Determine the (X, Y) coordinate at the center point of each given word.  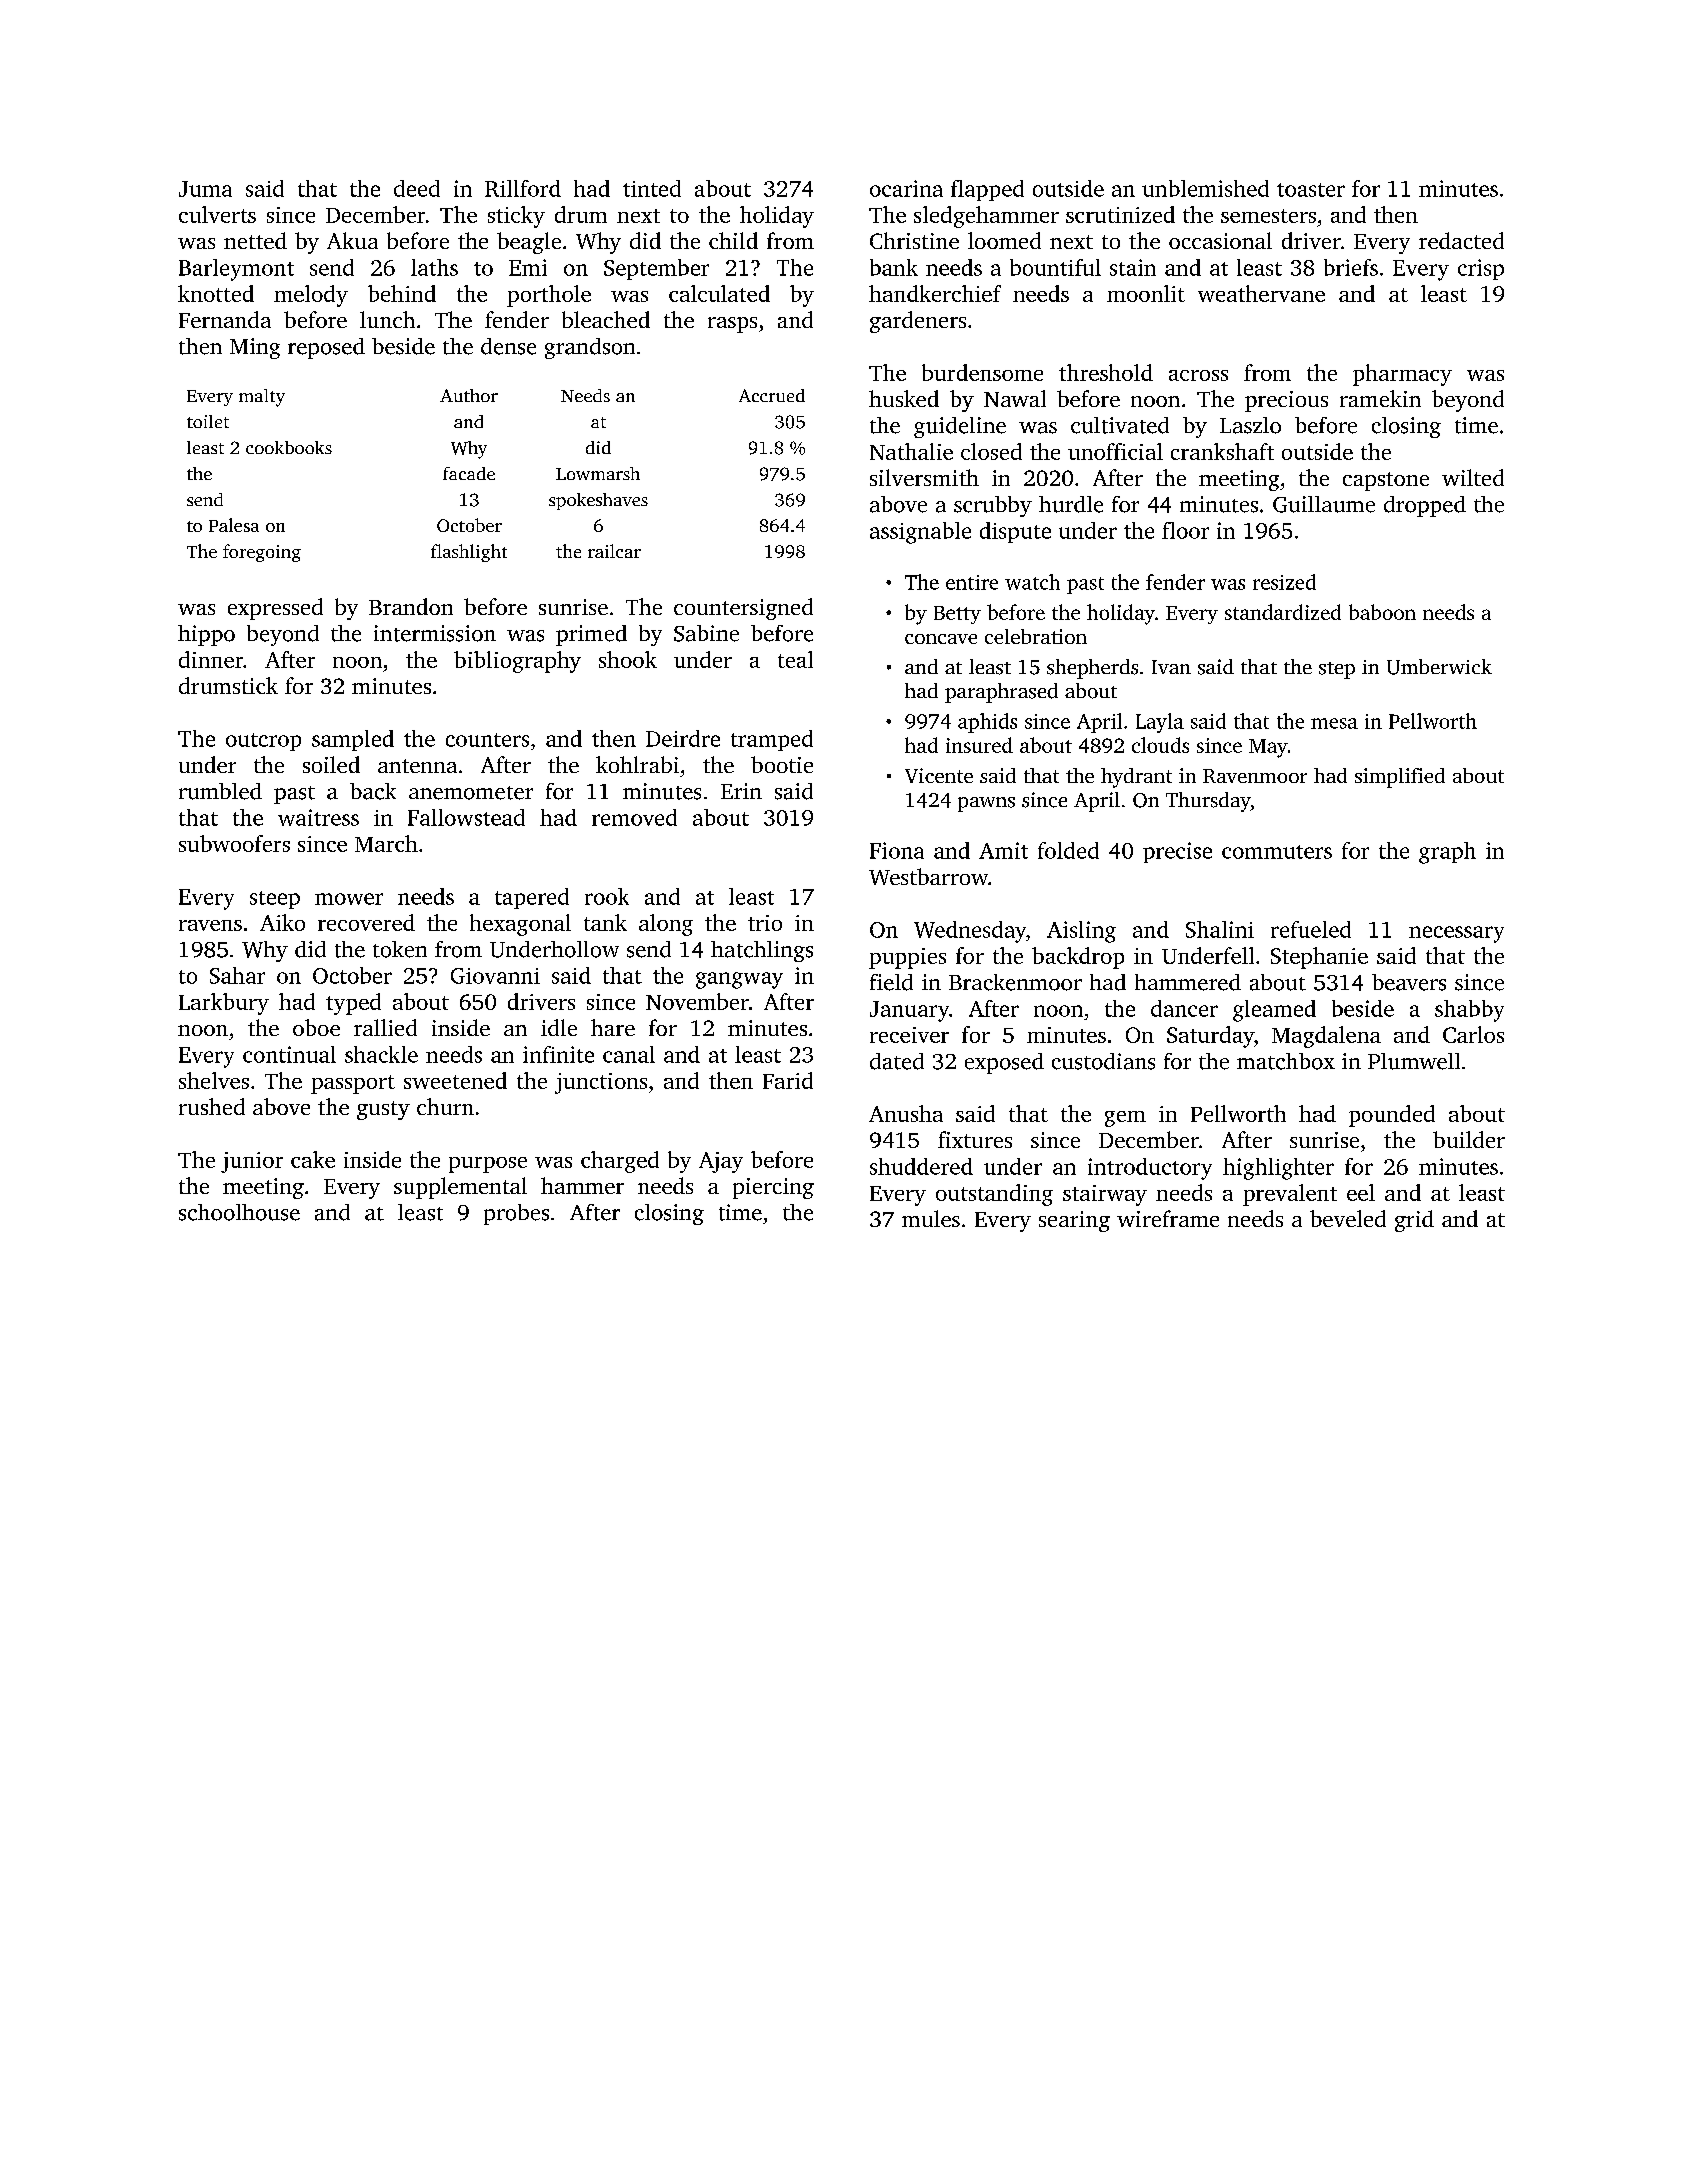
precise (1177, 852)
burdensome (982, 372)
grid (1414, 1221)
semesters (1268, 216)
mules (931, 1218)
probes (516, 1214)
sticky (516, 217)
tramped (772, 740)
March (386, 843)
